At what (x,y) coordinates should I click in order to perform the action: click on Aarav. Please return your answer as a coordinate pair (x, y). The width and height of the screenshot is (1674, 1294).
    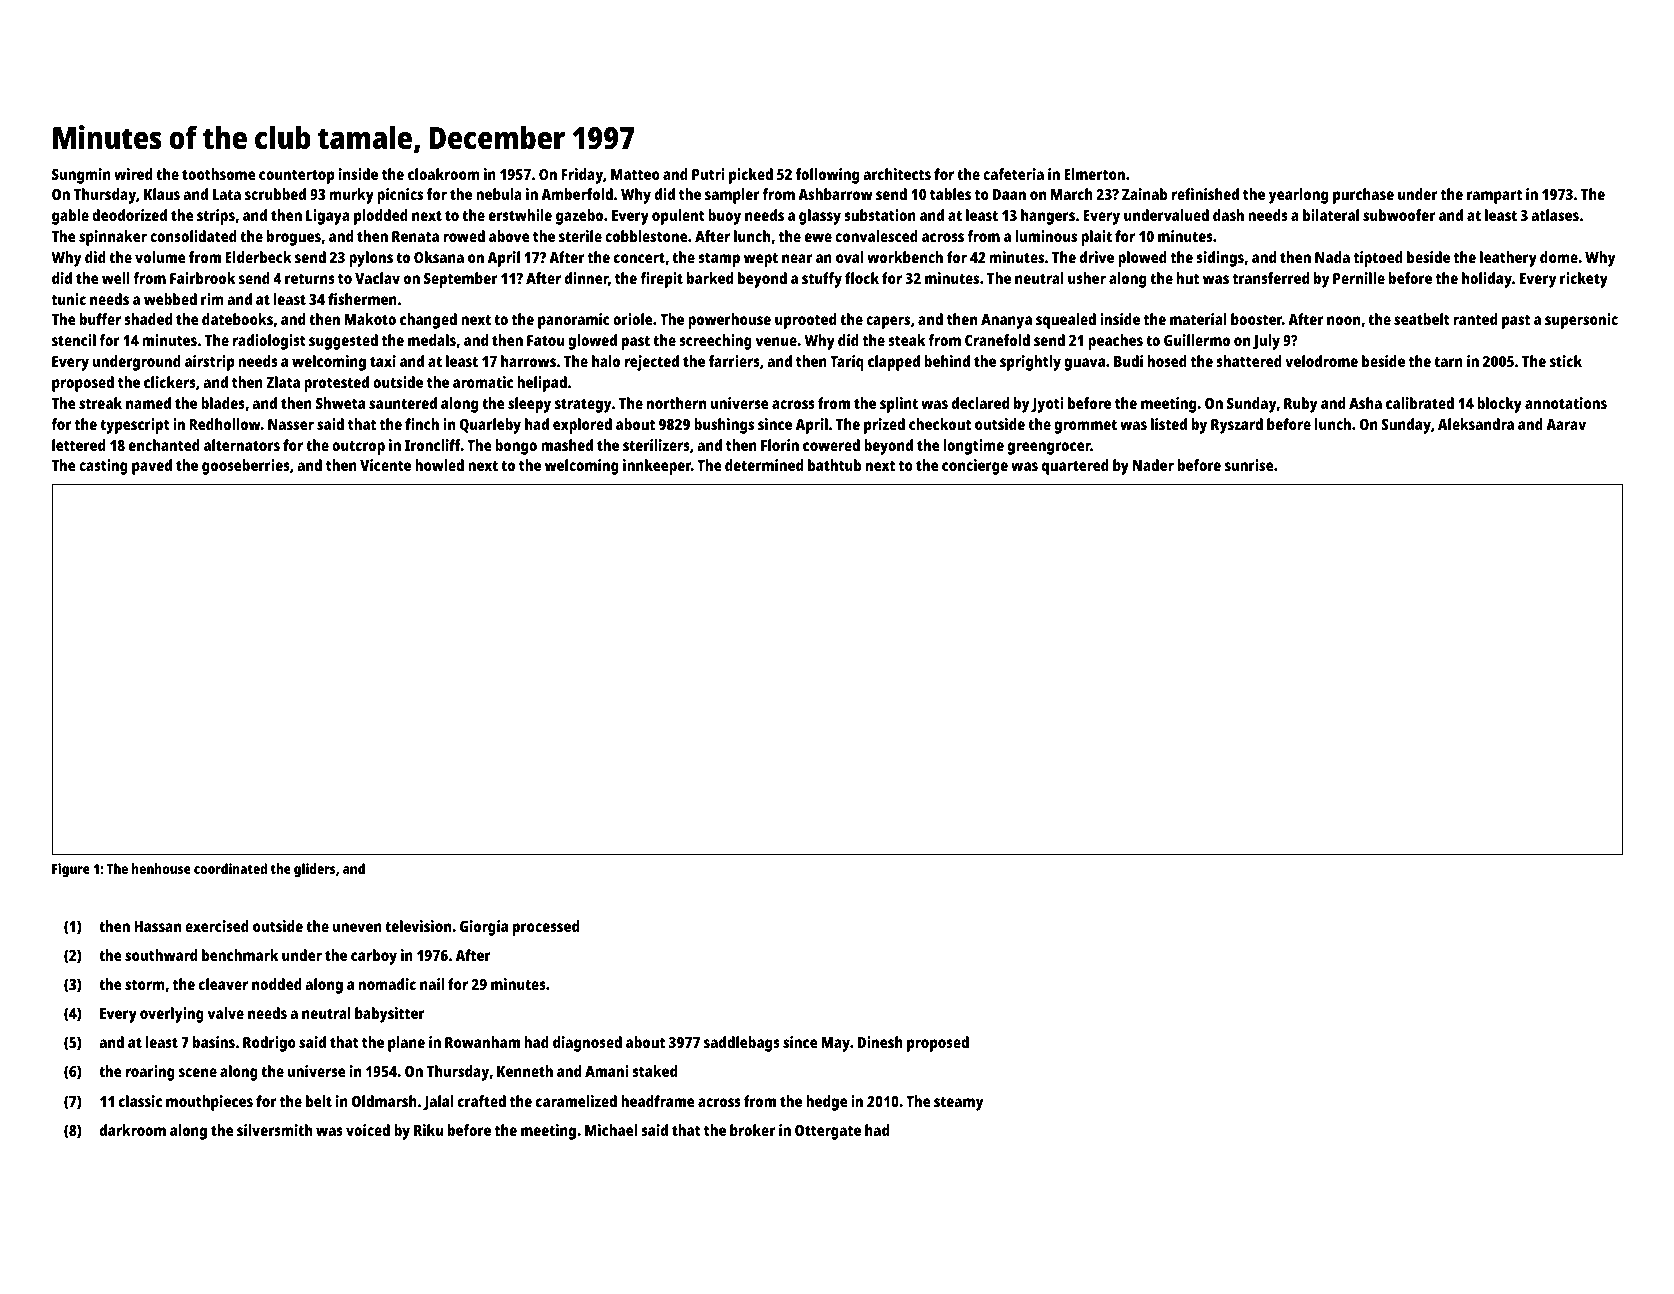
    Looking at the image, I should click on (1566, 424).
